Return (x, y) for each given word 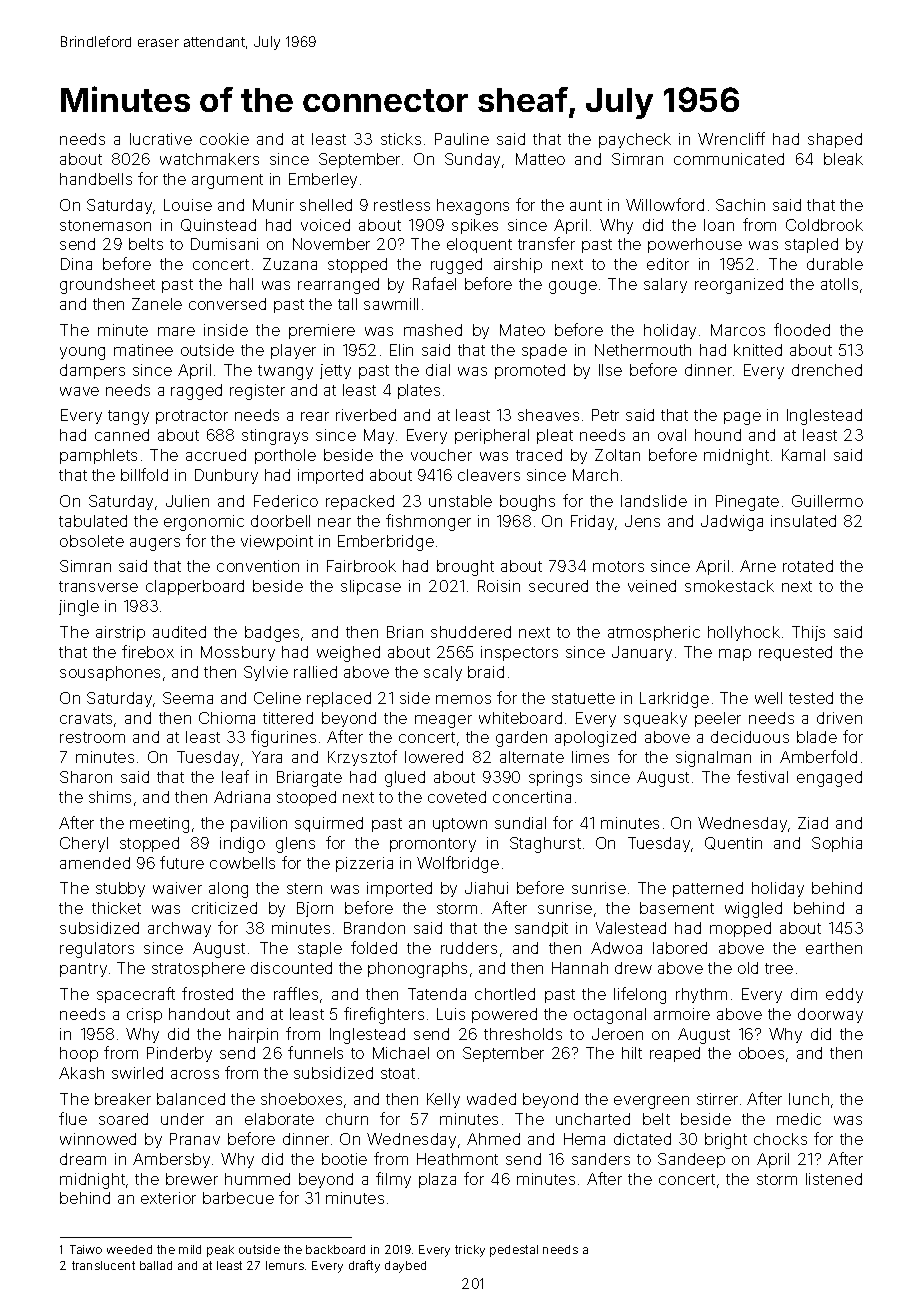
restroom (92, 737)
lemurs (285, 1265)
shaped (835, 140)
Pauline (462, 139)
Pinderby (179, 1054)
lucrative (161, 139)
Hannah (580, 968)
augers (155, 544)
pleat (555, 436)
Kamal (803, 455)
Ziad (813, 823)
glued (405, 779)
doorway (830, 1015)
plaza (437, 1180)
